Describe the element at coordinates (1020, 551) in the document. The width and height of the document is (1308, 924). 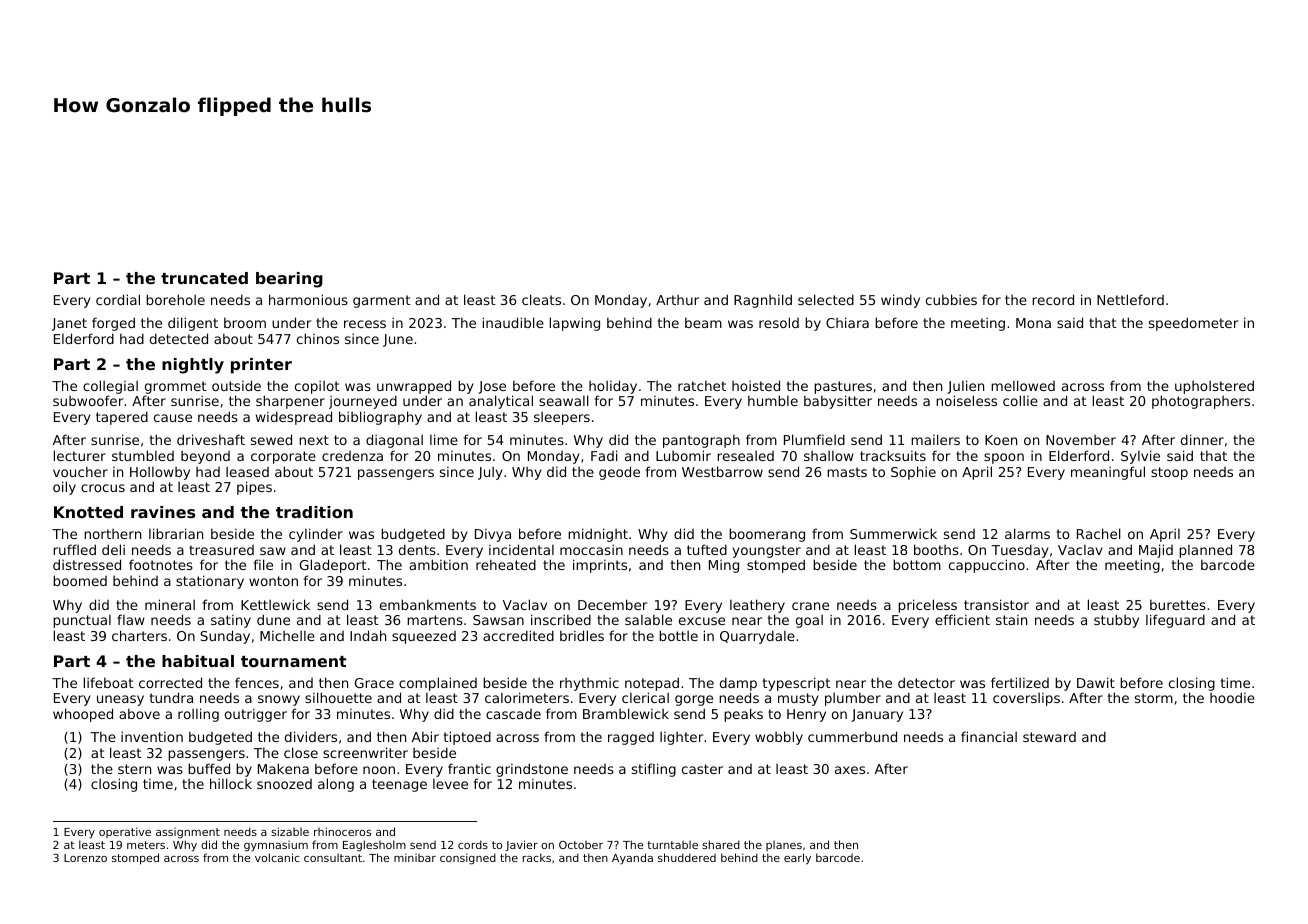
I see `Tuesday` at that location.
